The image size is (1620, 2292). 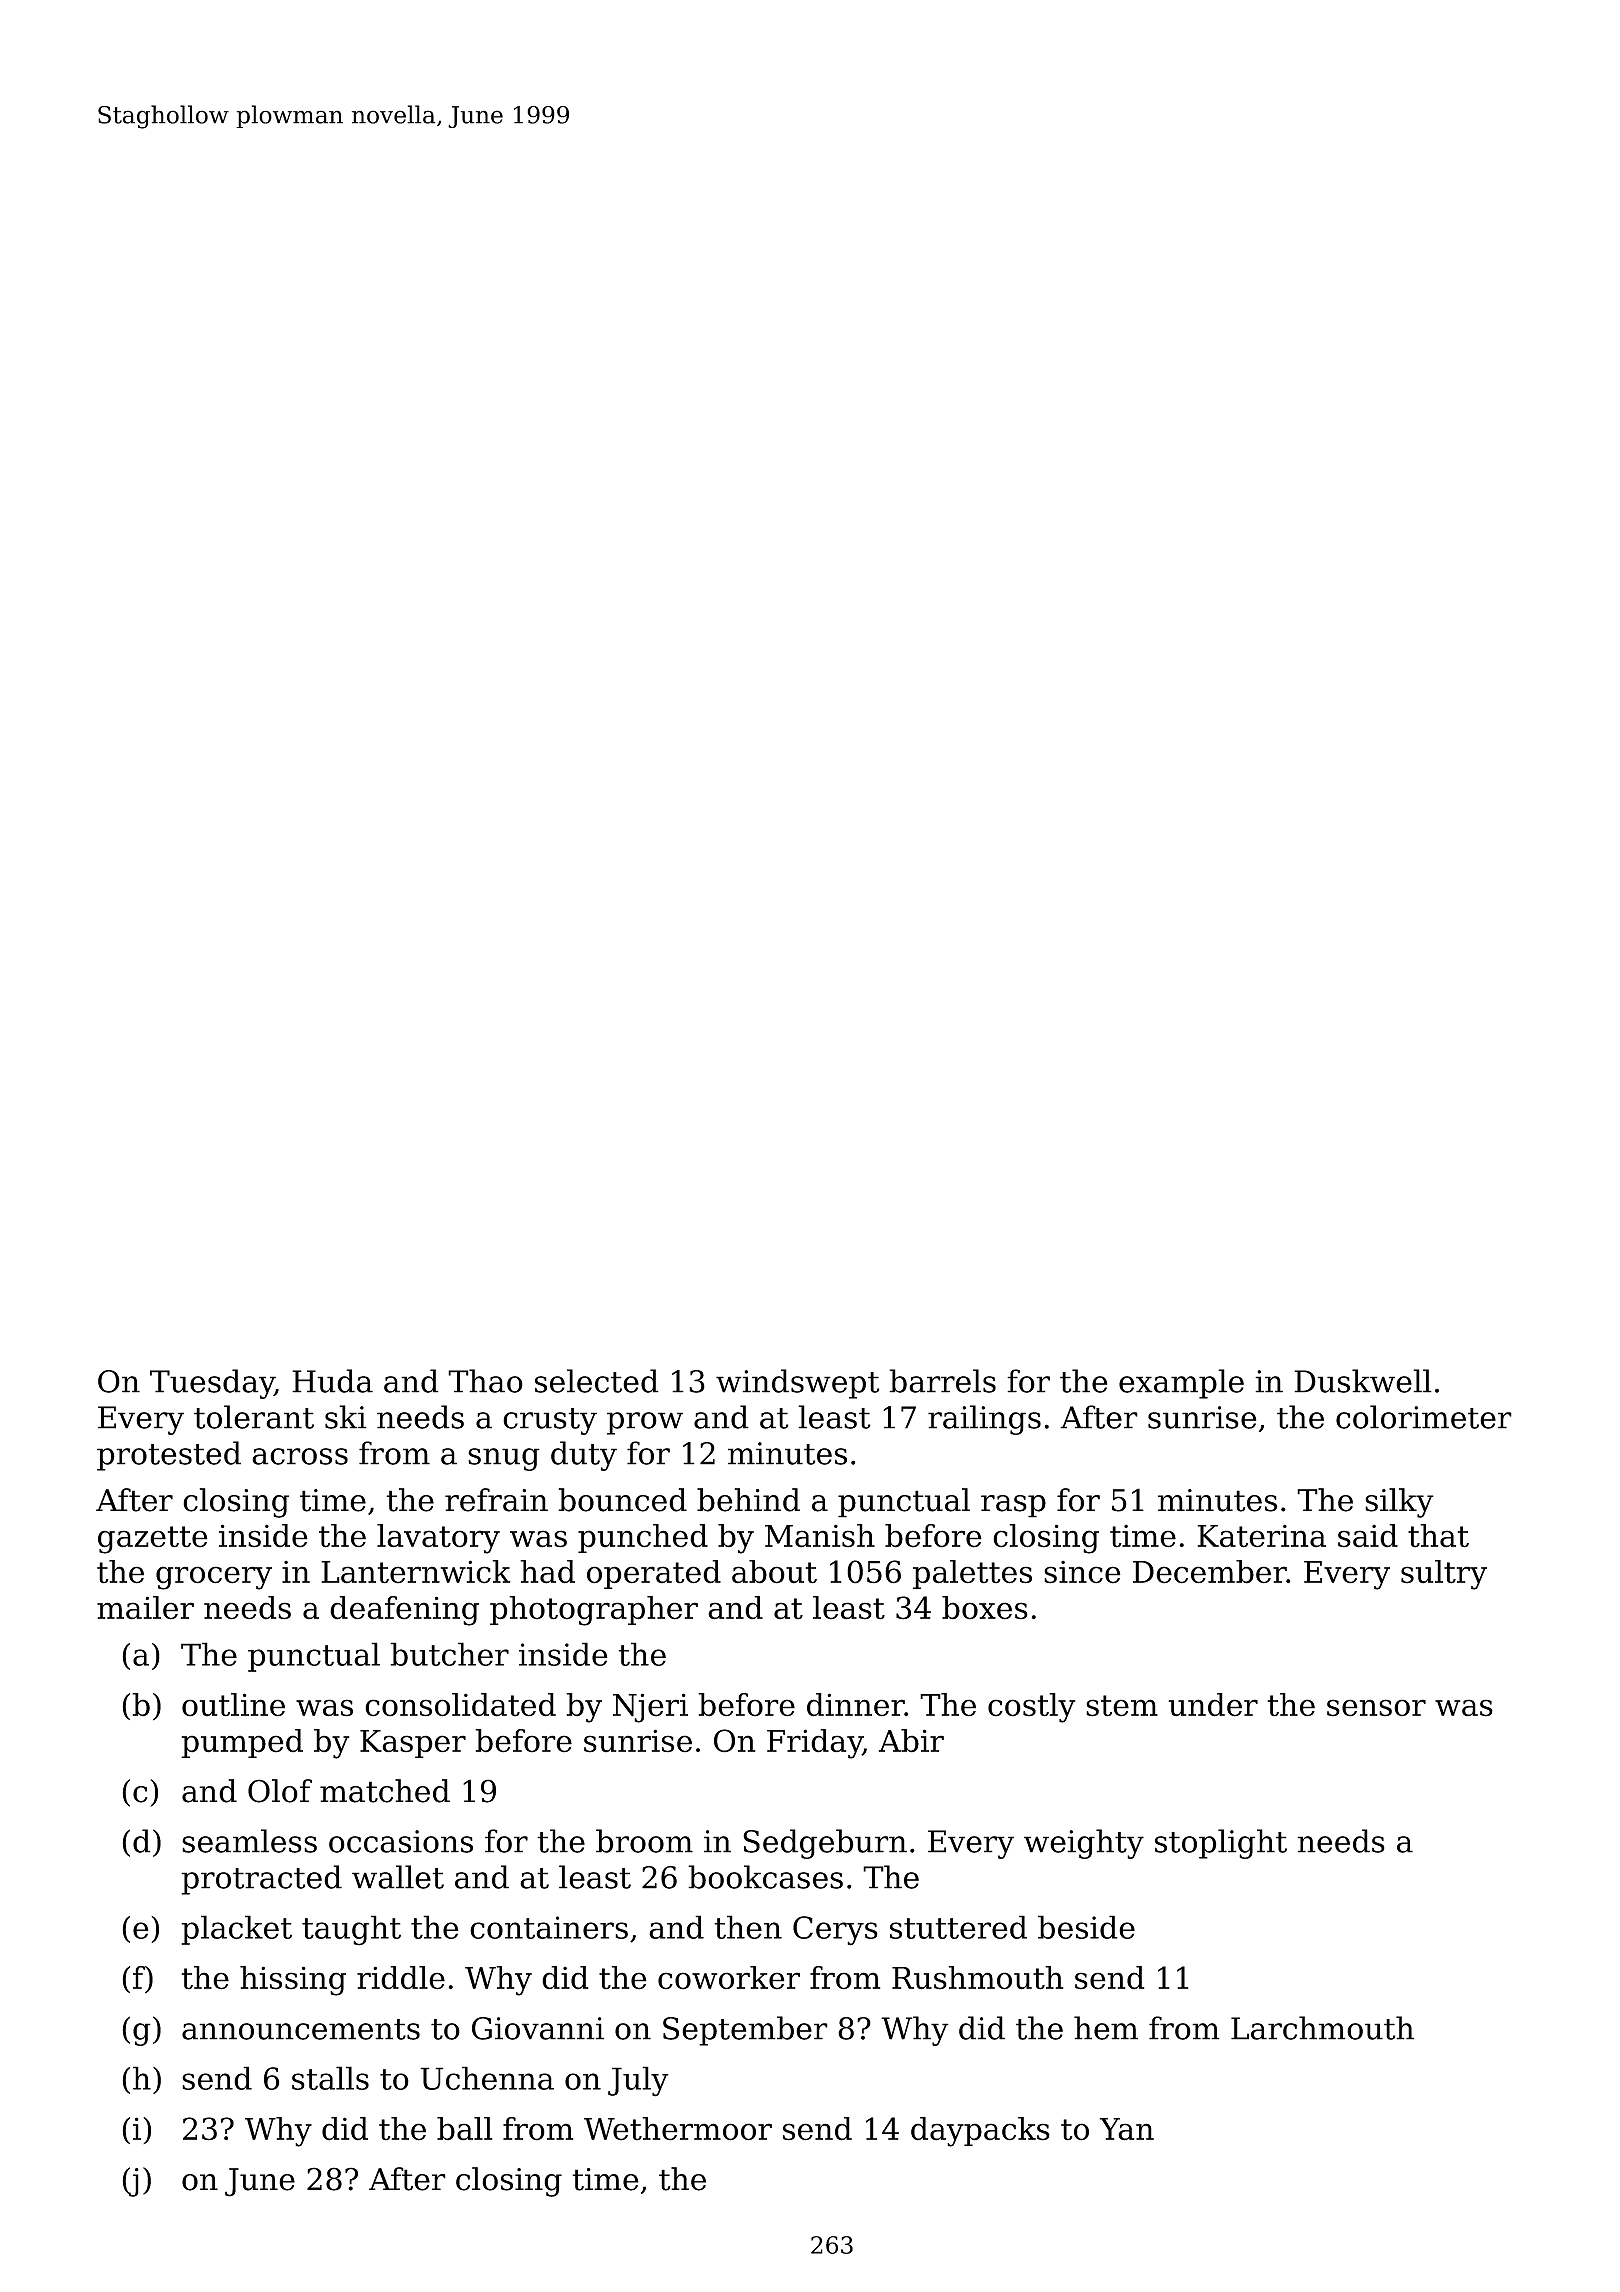 I want to click on punched, so click(x=643, y=1538).
